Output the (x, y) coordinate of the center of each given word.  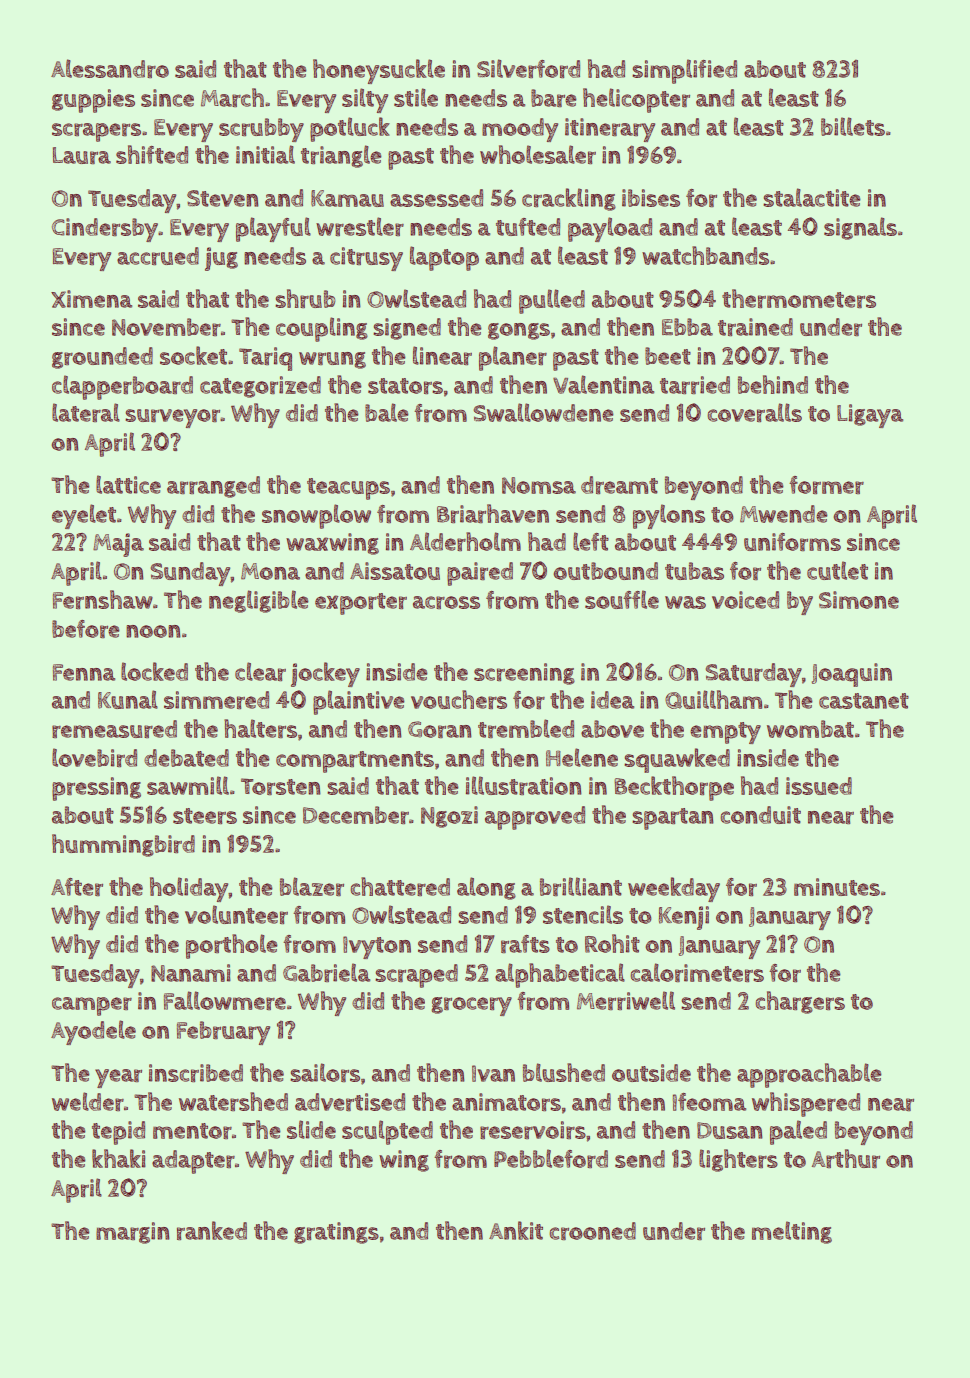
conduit (760, 815)
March (232, 97)
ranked (212, 1230)
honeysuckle (379, 71)
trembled (526, 728)
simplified (684, 71)
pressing (96, 789)
